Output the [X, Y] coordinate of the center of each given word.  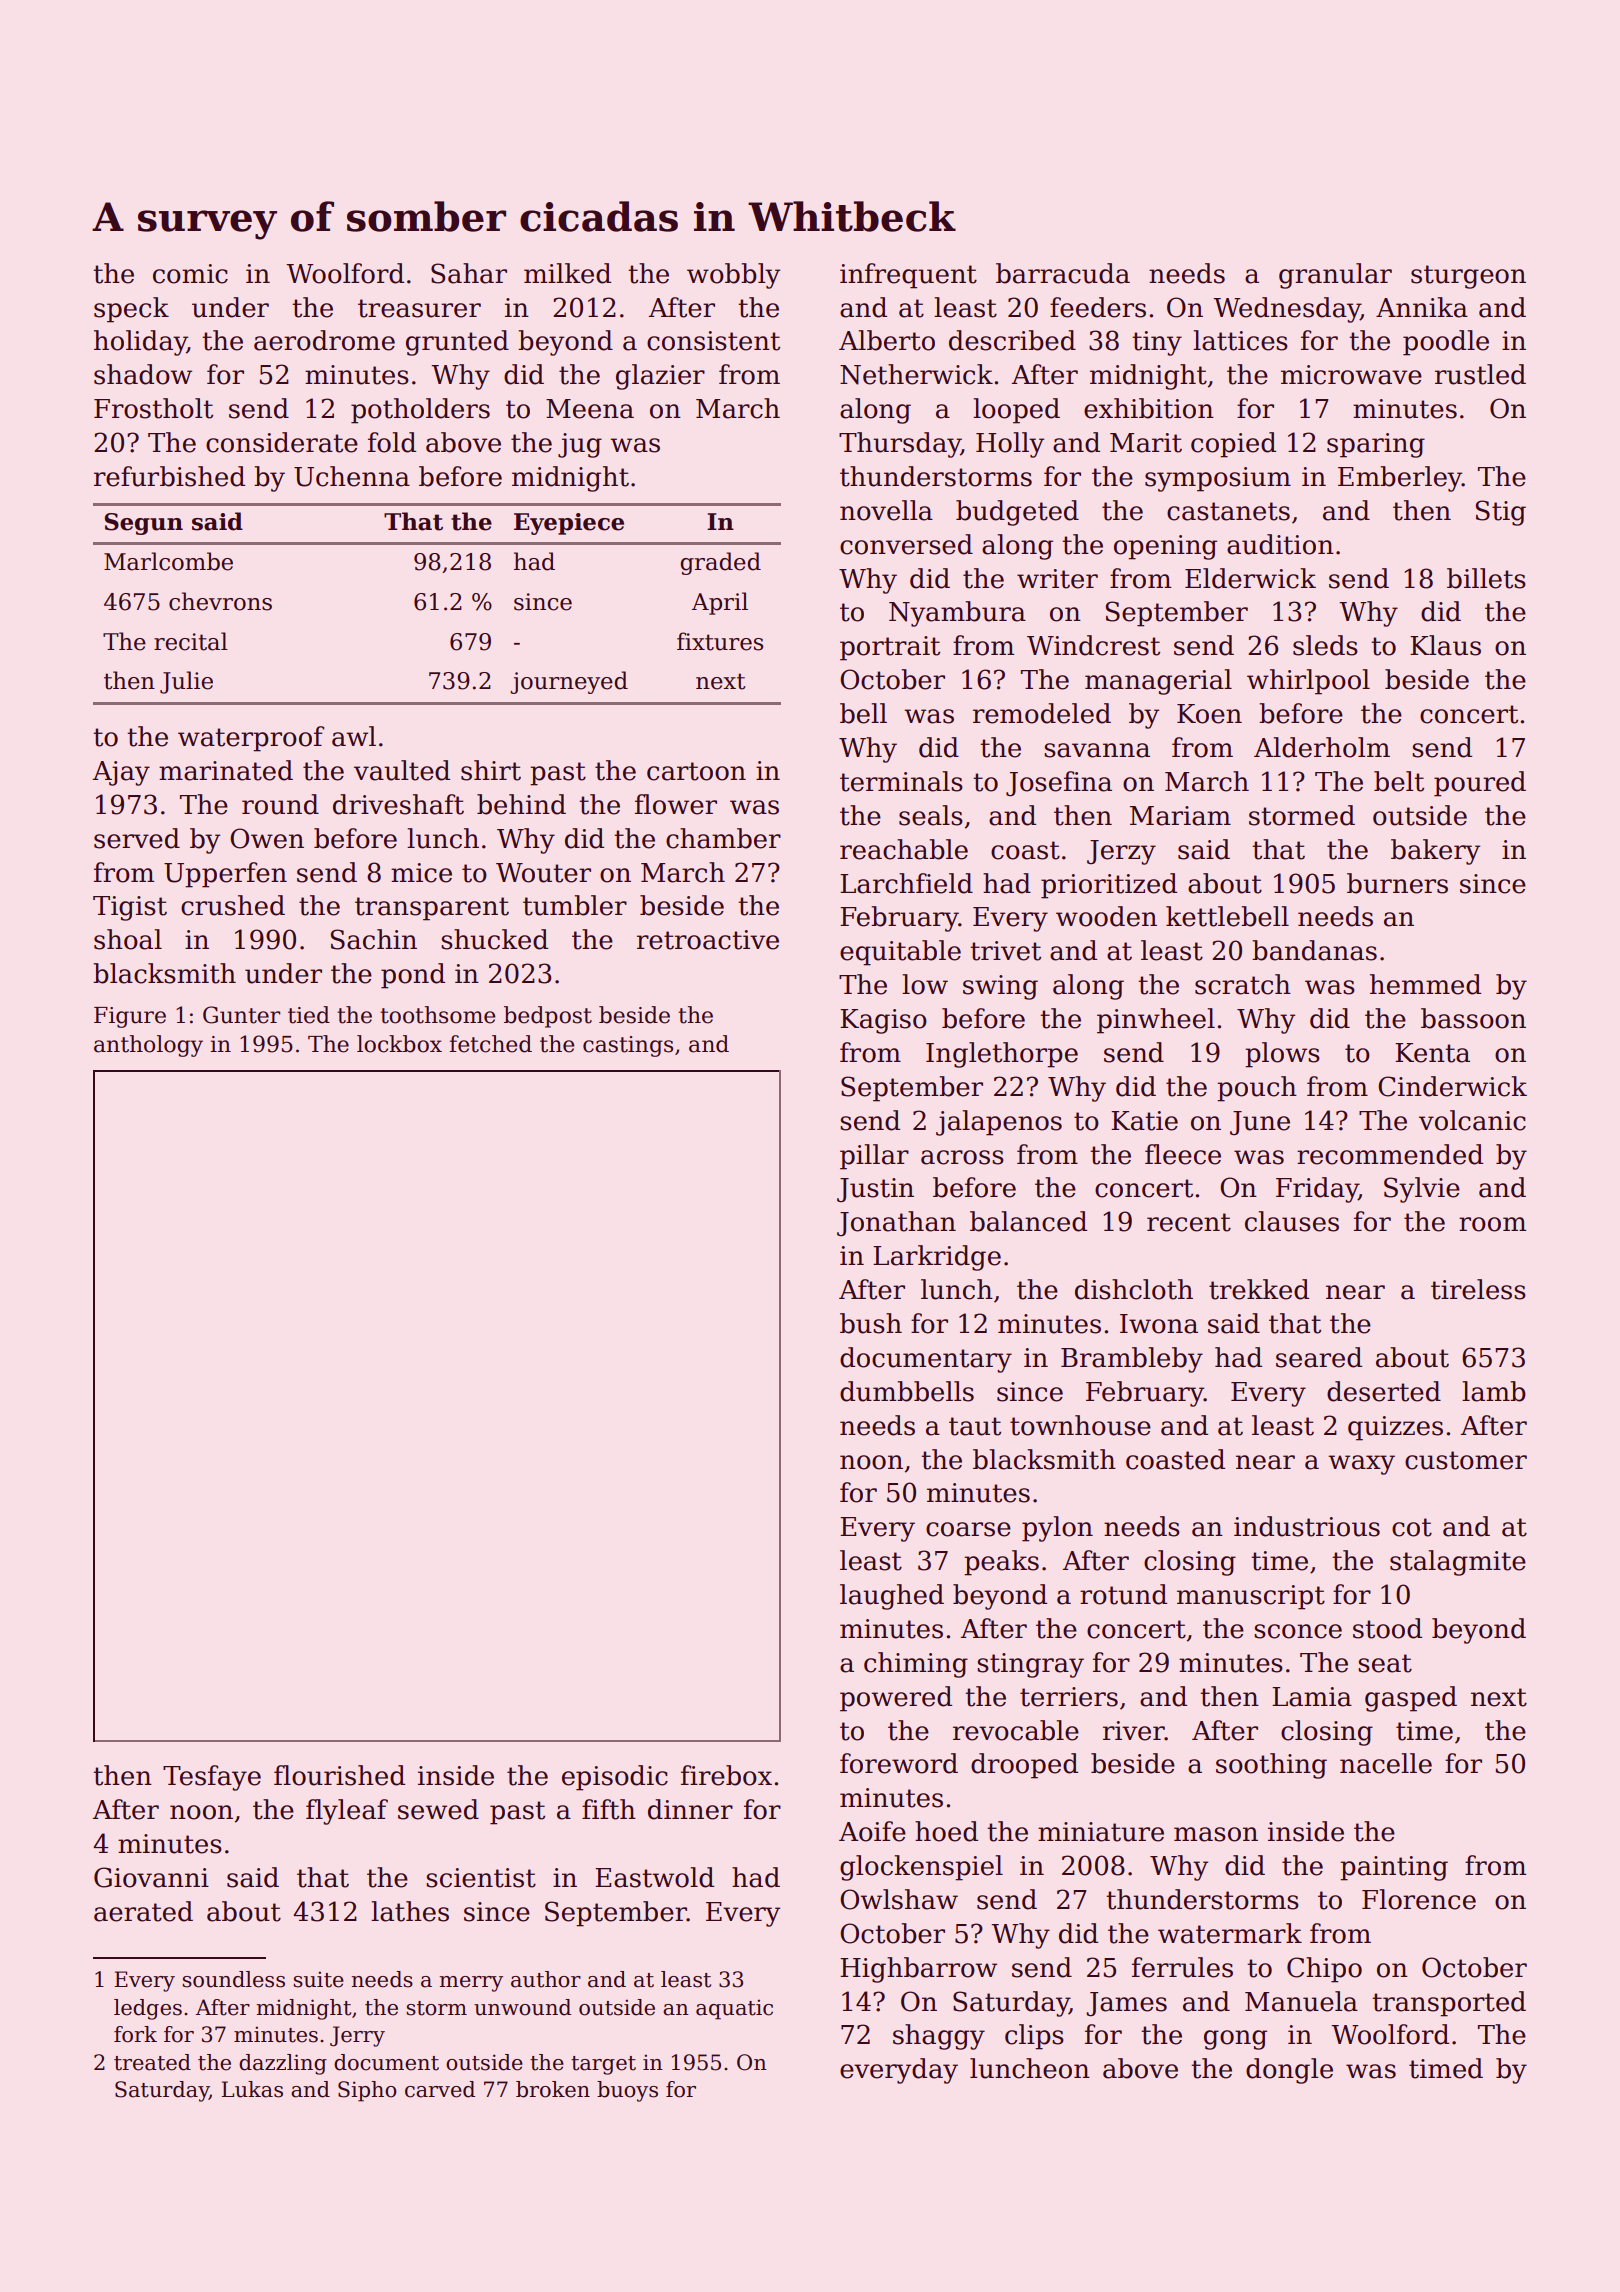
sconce [1298, 1631]
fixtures [720, 641]
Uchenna [352, 476]
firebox [726, 1775]
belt [1399, 781]
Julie [186, 682]
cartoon [696, 771]
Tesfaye [212, 1778]
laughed [892, 1597]
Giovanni [151, 1877]
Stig [1501, 513]
